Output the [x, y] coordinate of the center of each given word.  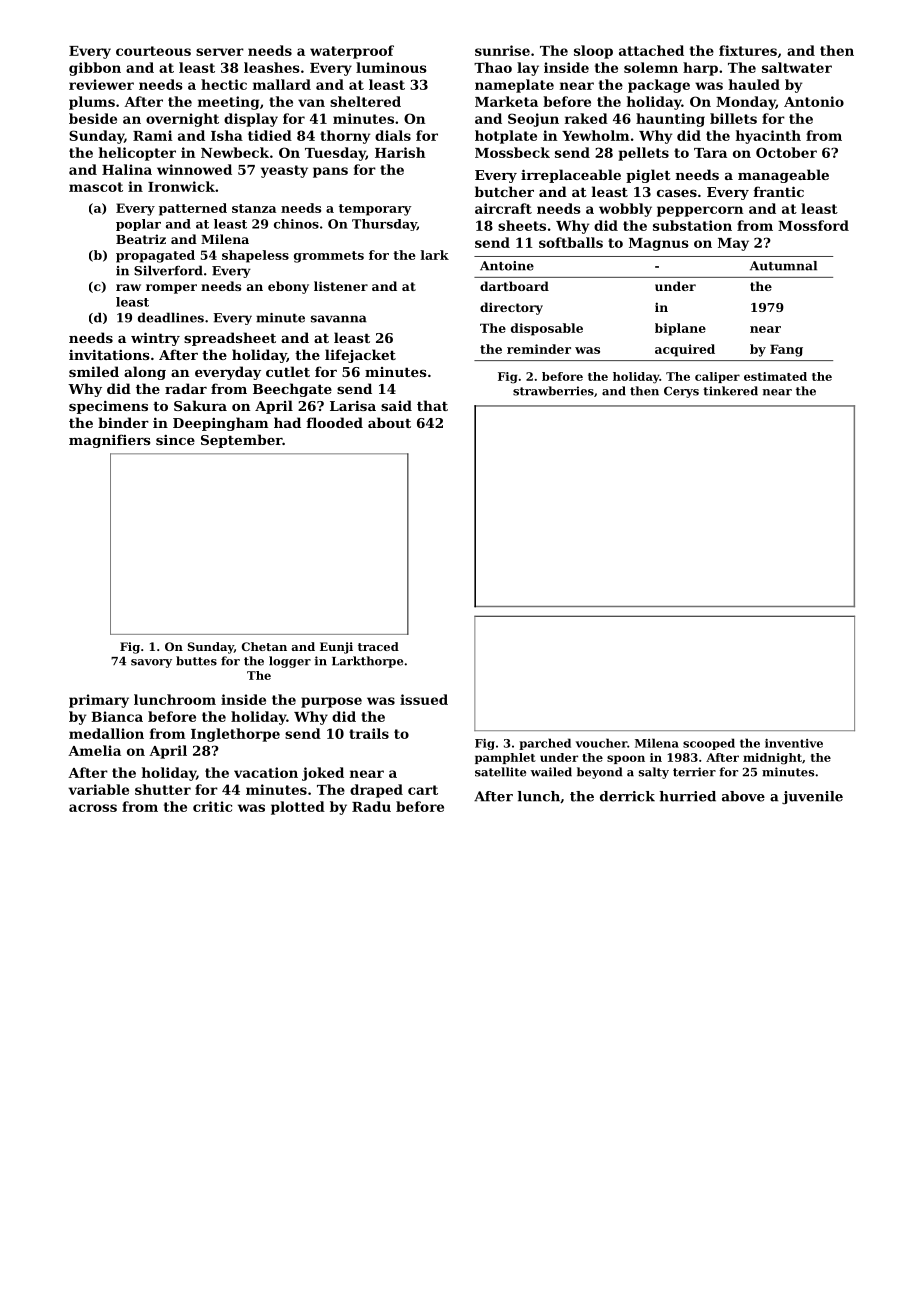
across [93, 808]
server [220, 52]
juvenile [812, 797]
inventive [794, 743]
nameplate [514, 86]
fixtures [748, 50]
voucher [601, 743]
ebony [288, 287]
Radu [371, 806]
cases [677, 193]
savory [151, 663]
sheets [522, 225]
